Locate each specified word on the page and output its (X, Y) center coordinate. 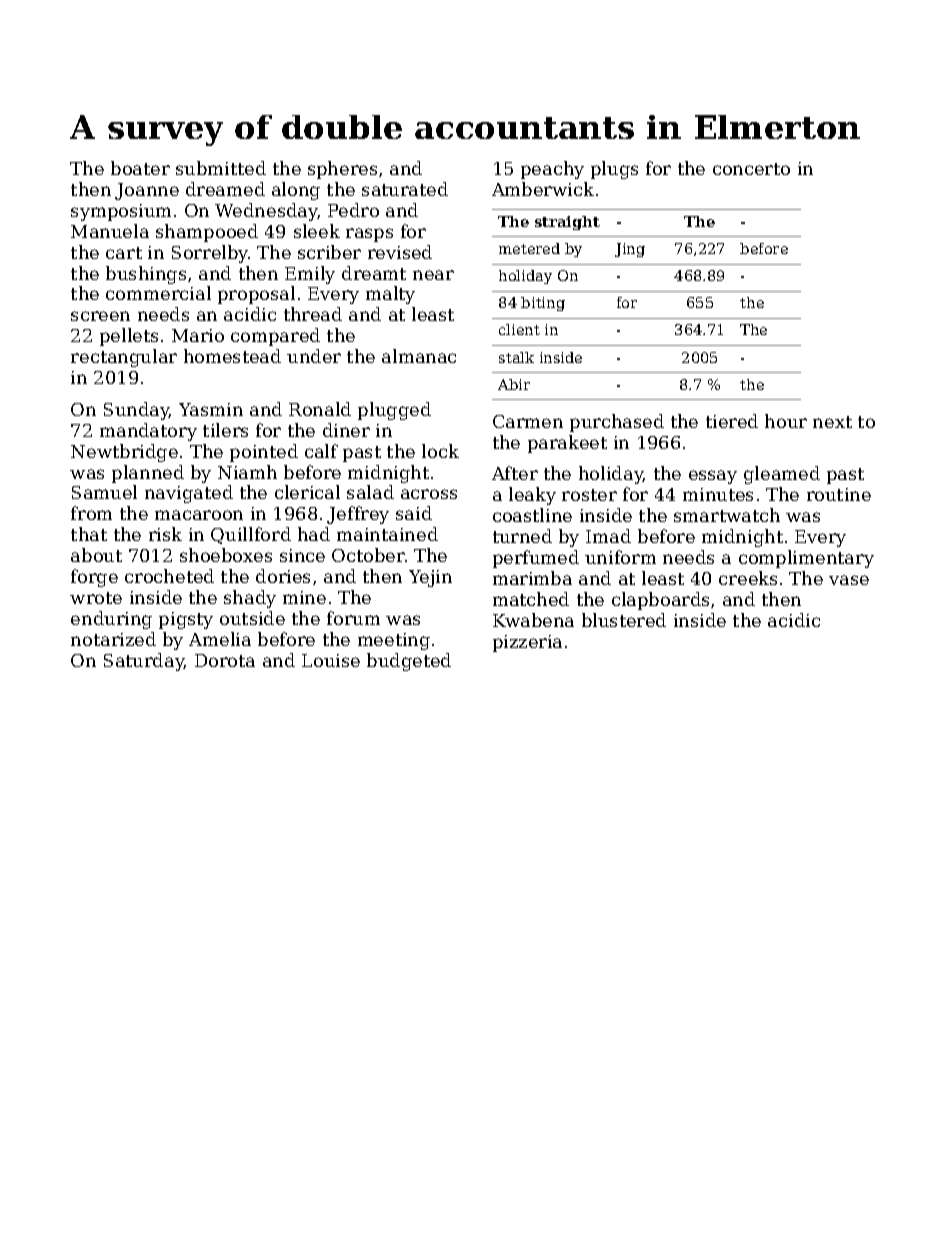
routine (839, 494)
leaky (532, 496)
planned (148, 474)
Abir (514, 384)
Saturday (144, 662)
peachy (552, 170)
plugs (614, 170)
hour (786, 421)
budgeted (409, 662)
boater (140, 168)
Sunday (136, 411)
